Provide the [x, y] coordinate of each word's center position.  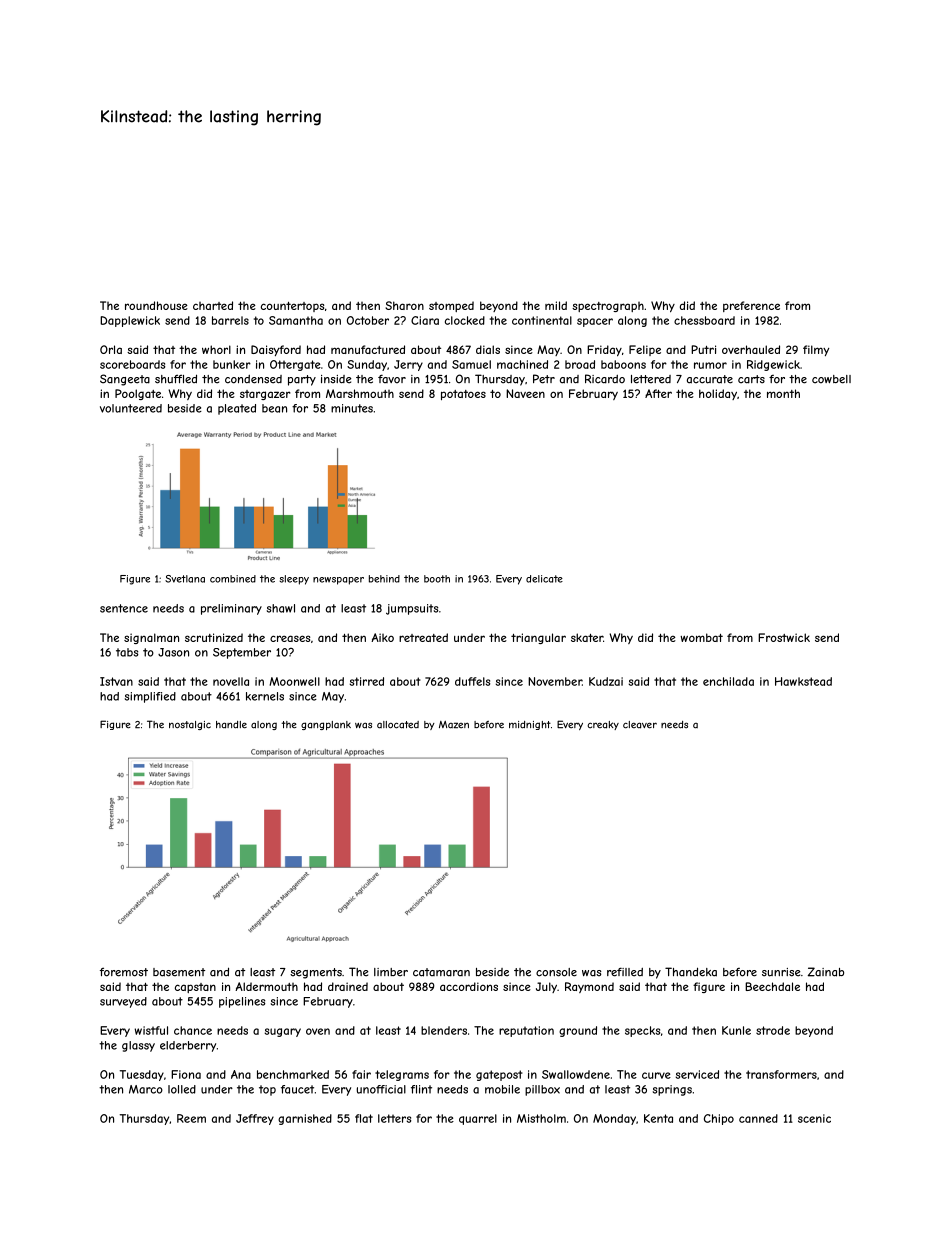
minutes [352, 408]
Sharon [404, 305]
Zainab [826, 972]
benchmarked [293, 1074]
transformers [781, 1074]
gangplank [326, 725]
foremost [124, 972]
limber [391, 972]
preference [751, 306]
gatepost [499, 1075]
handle [231, 725]
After [658, 393]
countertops [292, 307]
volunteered [131, 408]
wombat [701, 637]
